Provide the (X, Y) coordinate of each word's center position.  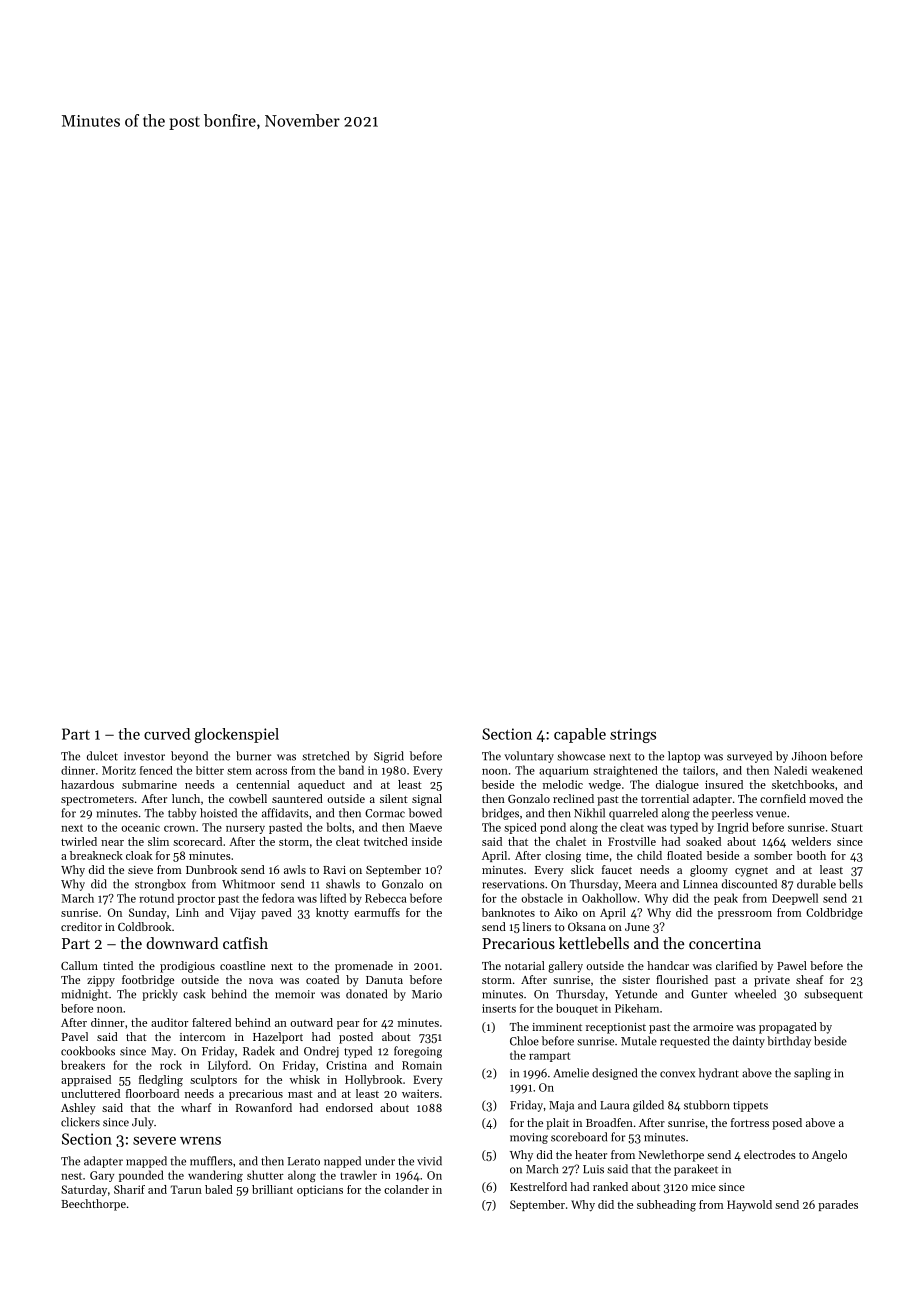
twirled (79, 841)
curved (167, 734)
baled (219, 1189)
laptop (684, 757)
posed (787, 1124)
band (351, 770)
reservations (513, 884)
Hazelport (278, 1038)
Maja (561, 1106)
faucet (617, 869)
